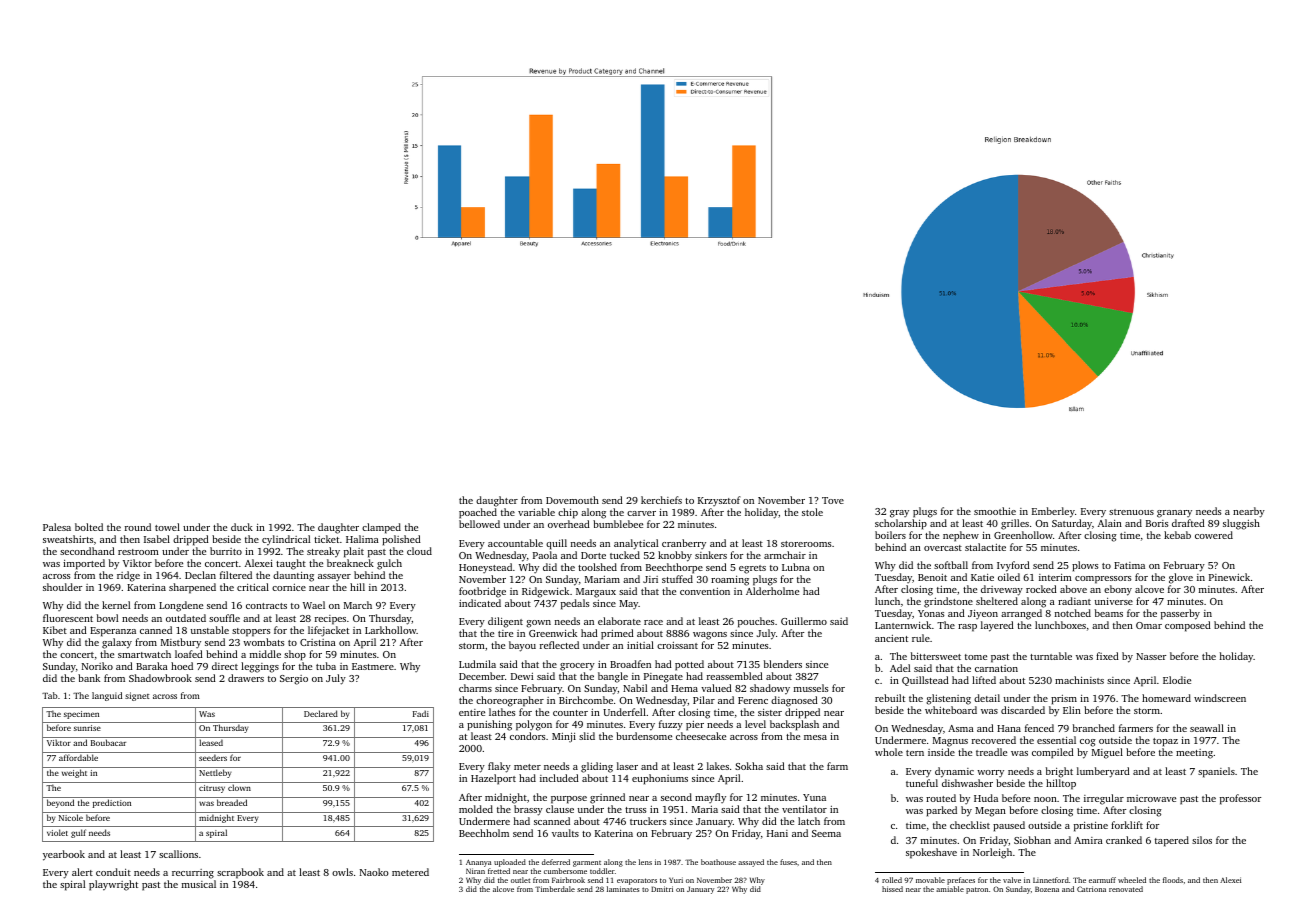  What do you see at coordinates (559, 778) in the image?
I see `included` at bounding box center [559, 778].
